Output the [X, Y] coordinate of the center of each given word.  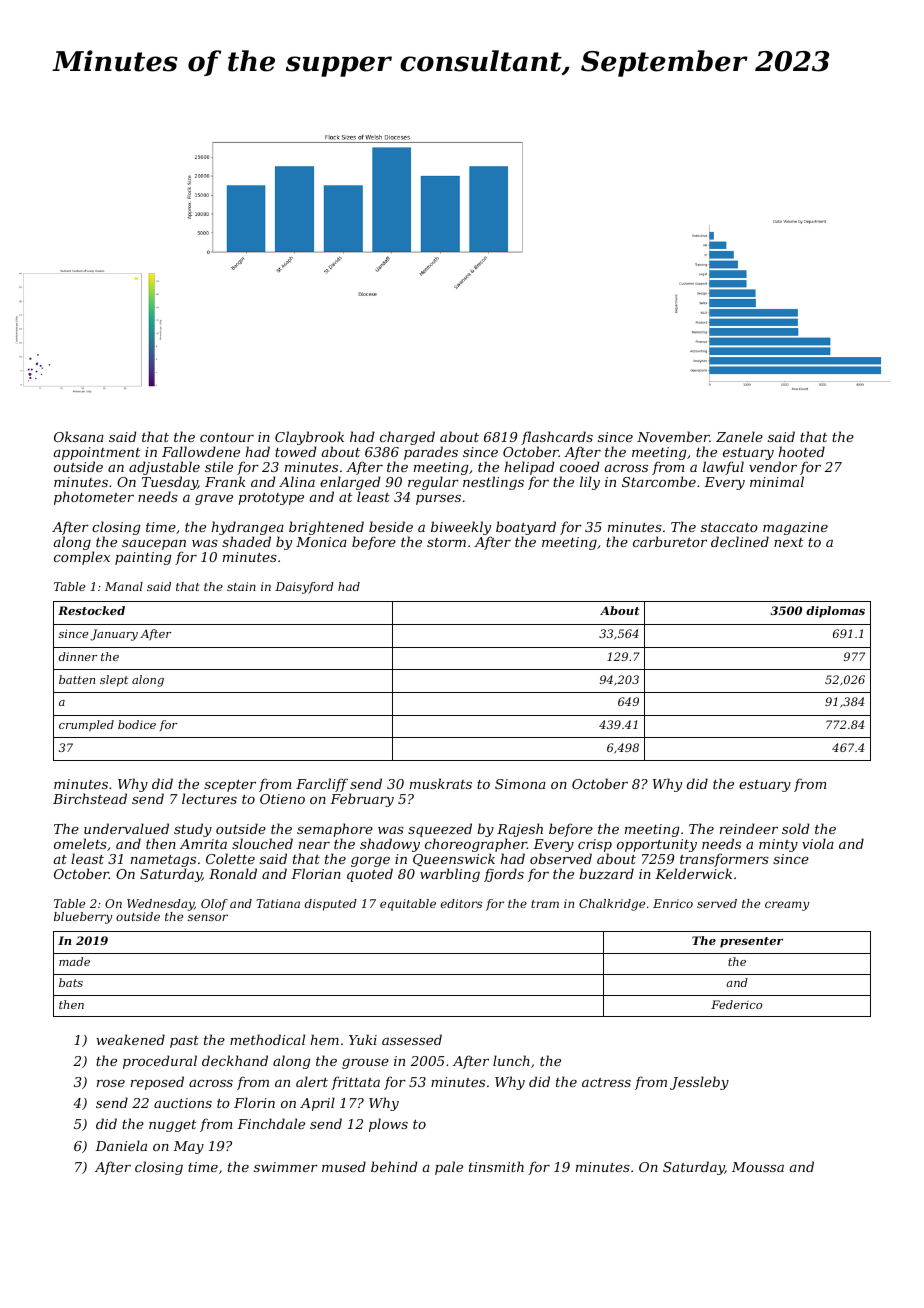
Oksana [79, 436]
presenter [751, 942]
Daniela [121, 1145]
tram [545, 904]
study [193, 830]
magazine [795, 528]
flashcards [557, 438]
